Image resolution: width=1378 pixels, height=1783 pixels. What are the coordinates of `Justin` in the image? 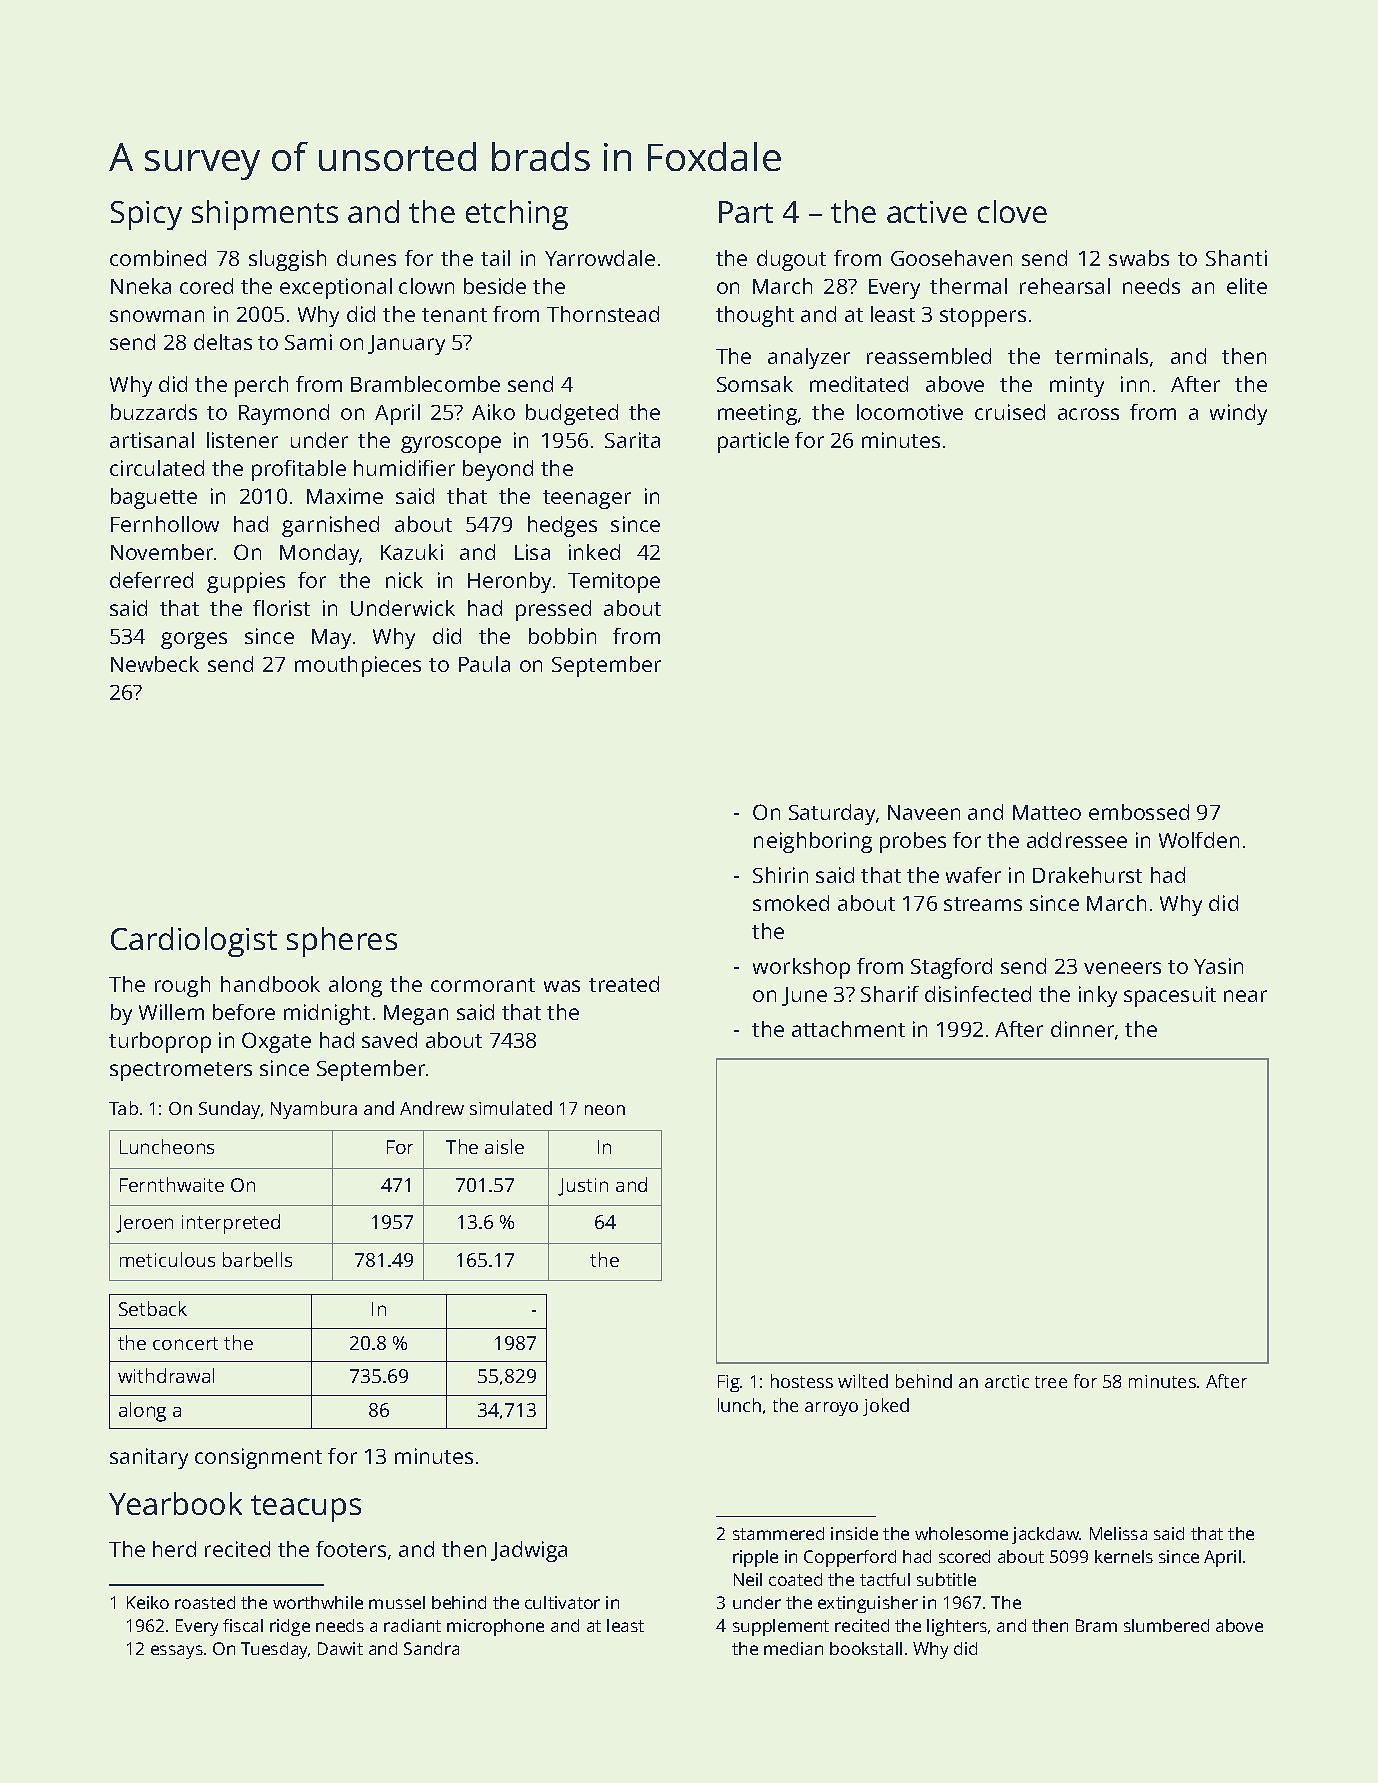 It's located at (583, 1187).
